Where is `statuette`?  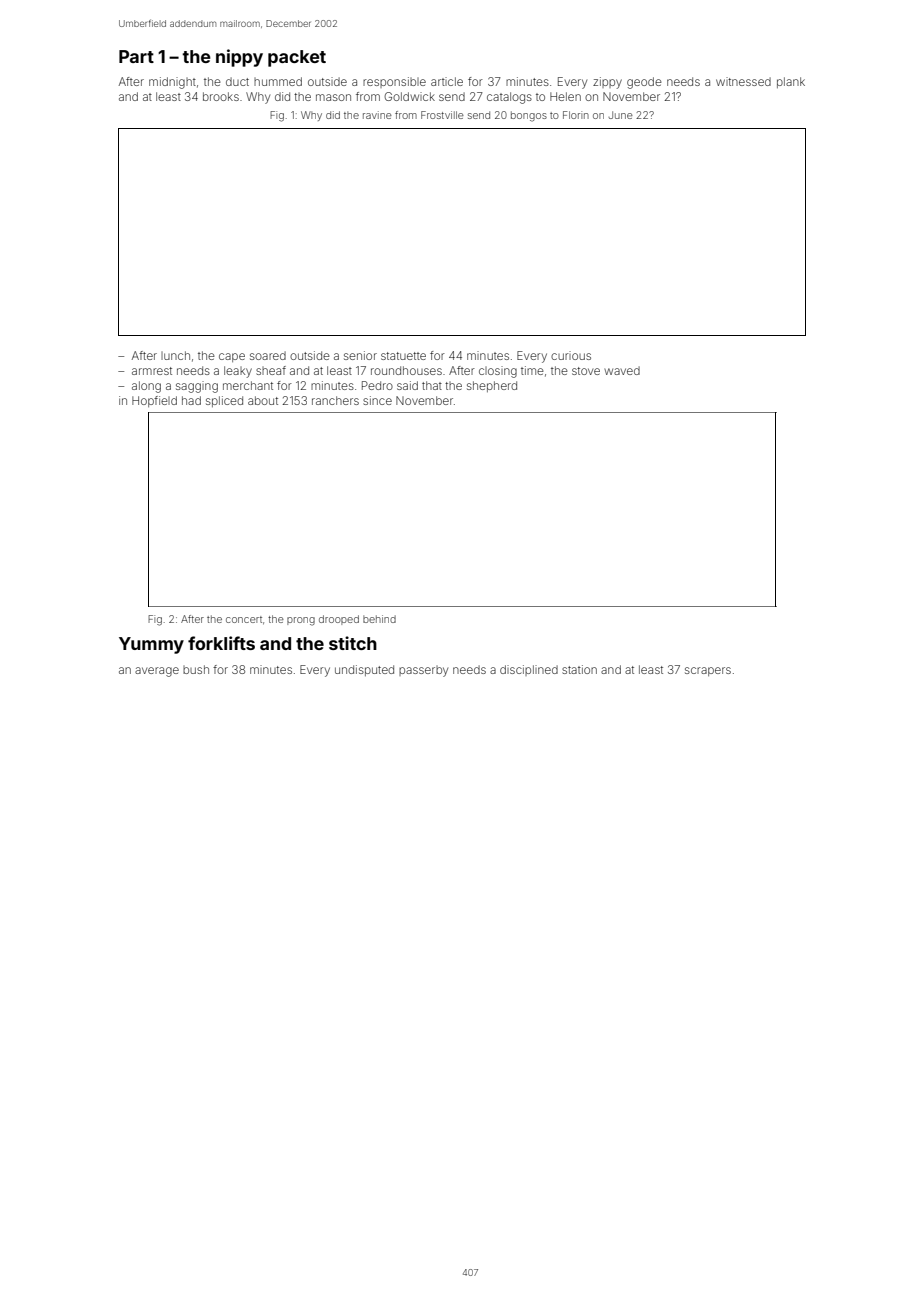 statuette is located at coordinates (403, 356).
